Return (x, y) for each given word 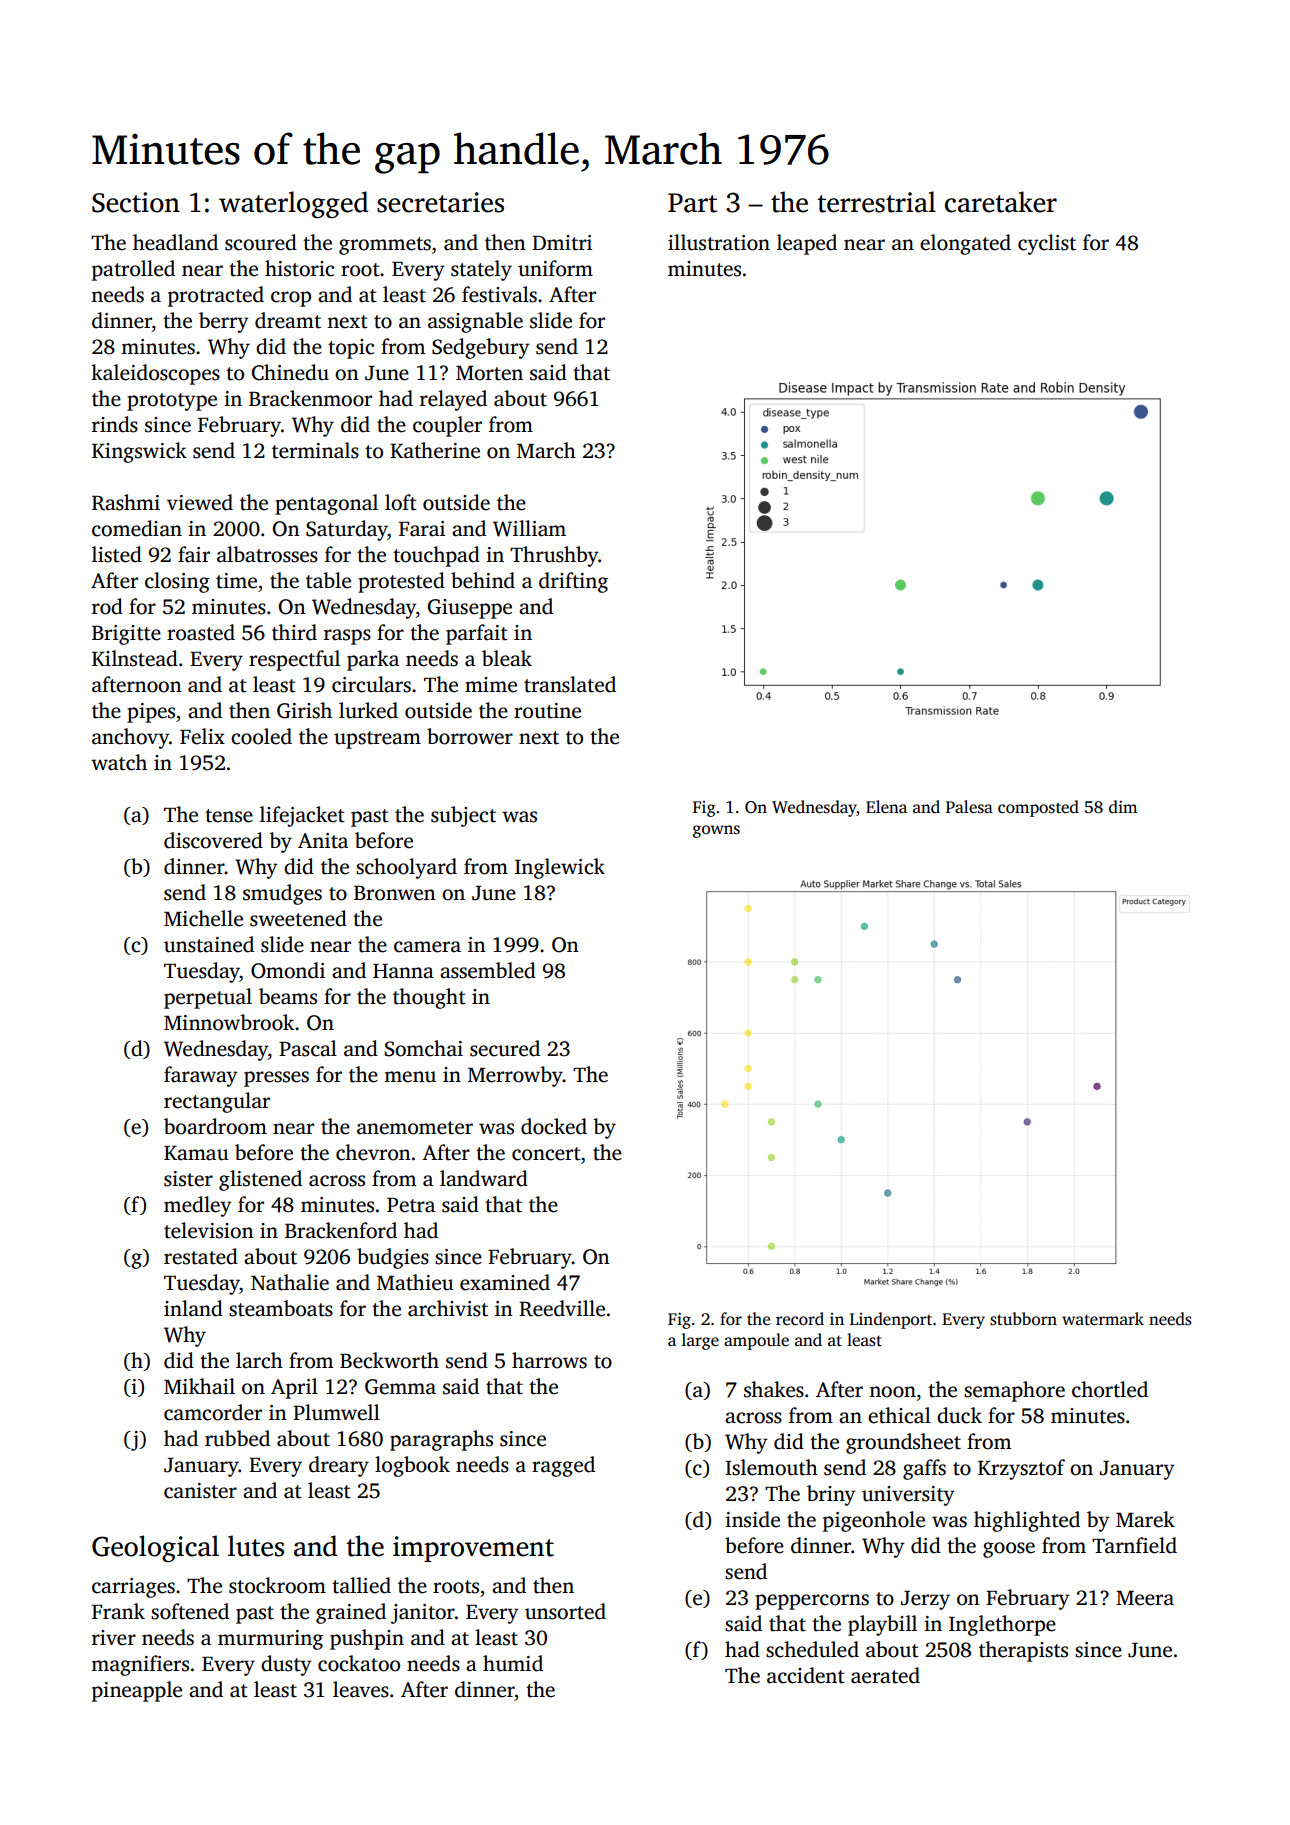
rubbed (237, 1438)
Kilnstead (135, 658)
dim (1123, 806)
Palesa (969, 807)
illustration (719, 242)
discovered (213, 840)
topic (351, 349)
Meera (1145, 1598)
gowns (716, 831)
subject (463, 816)
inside (752, 1519)
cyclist (1047, 244)
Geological (155, 1548)
